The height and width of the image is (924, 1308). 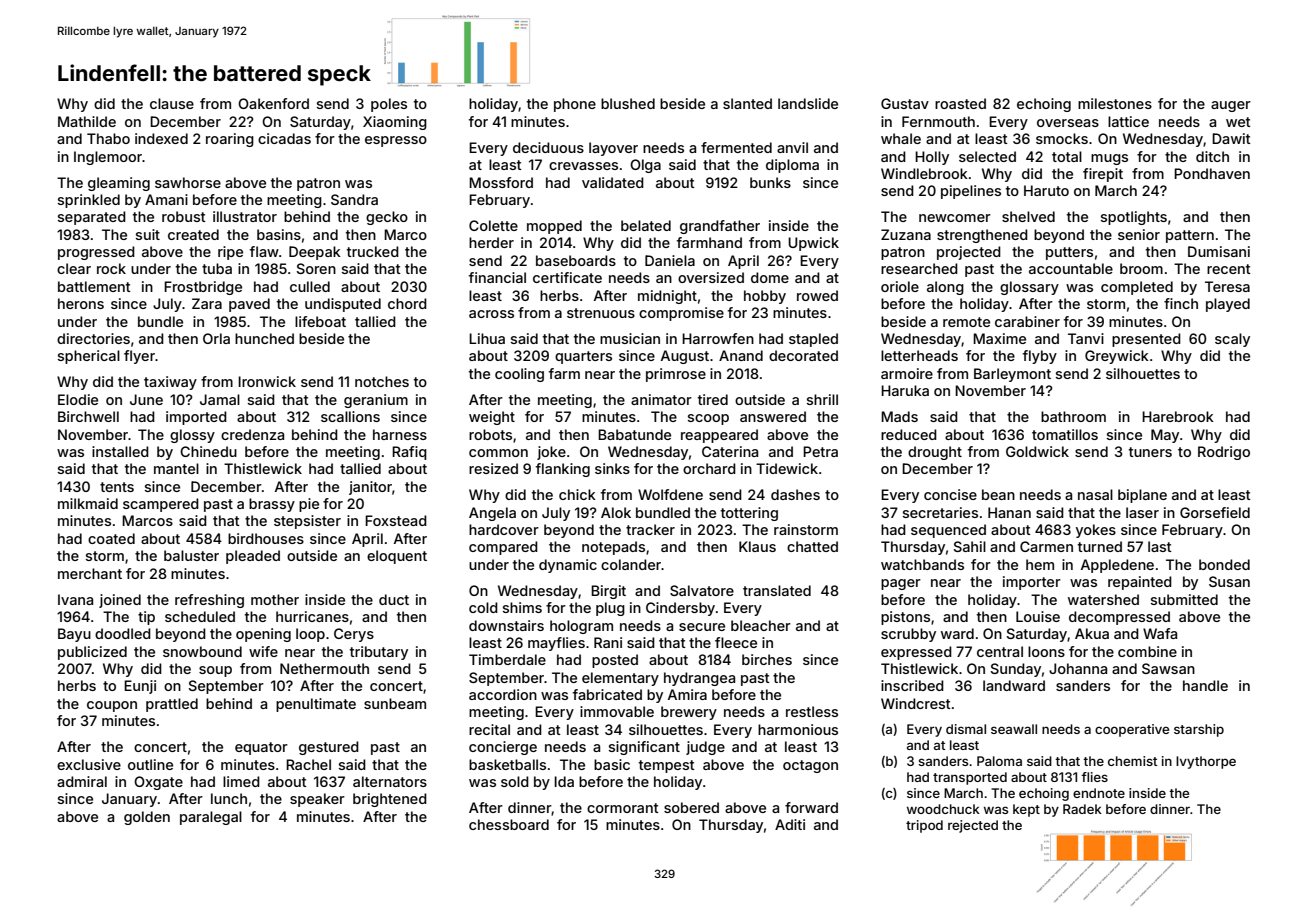 I want to click on newcomer, so click(x=955, y=218).
